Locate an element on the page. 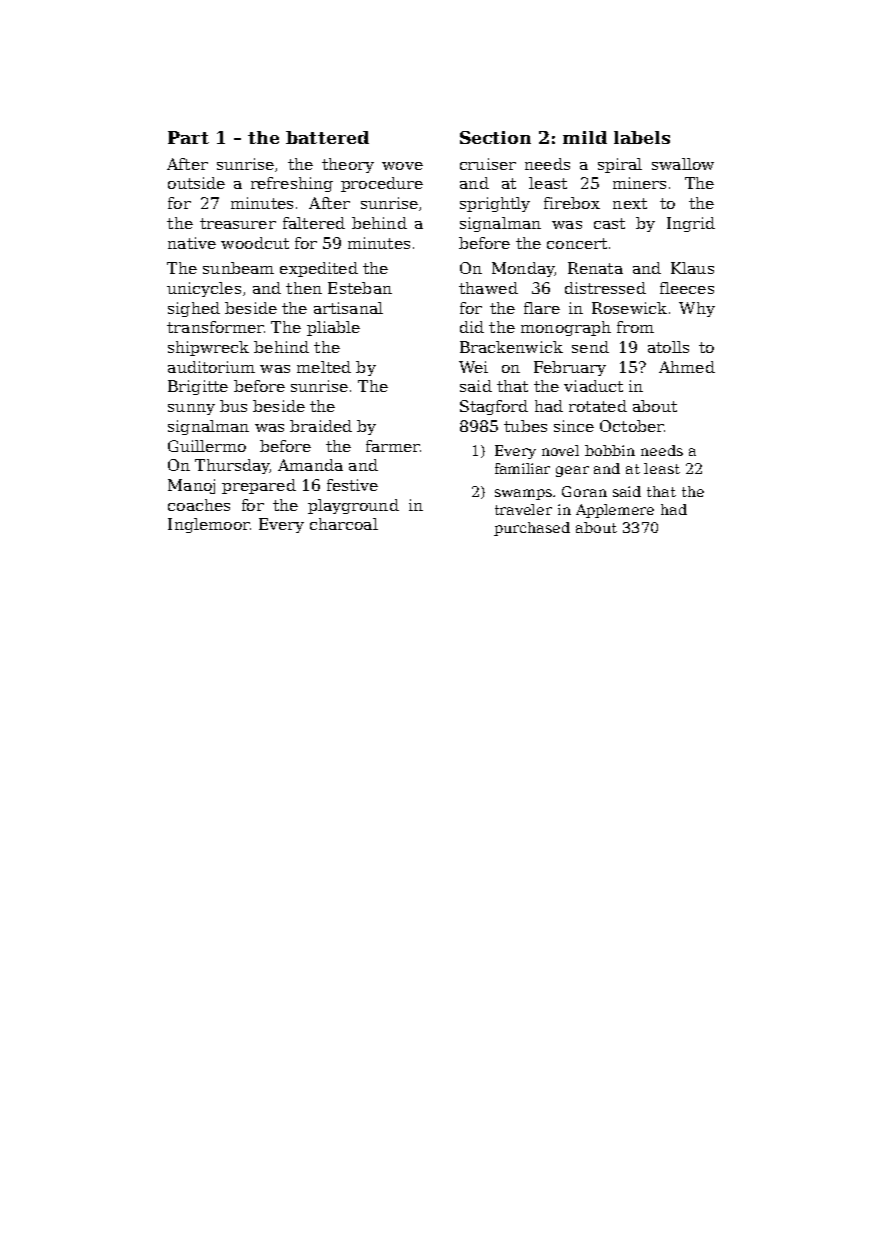 The width and height of the page is (882, 1251). pliable is located at coordinates (333, 328).
